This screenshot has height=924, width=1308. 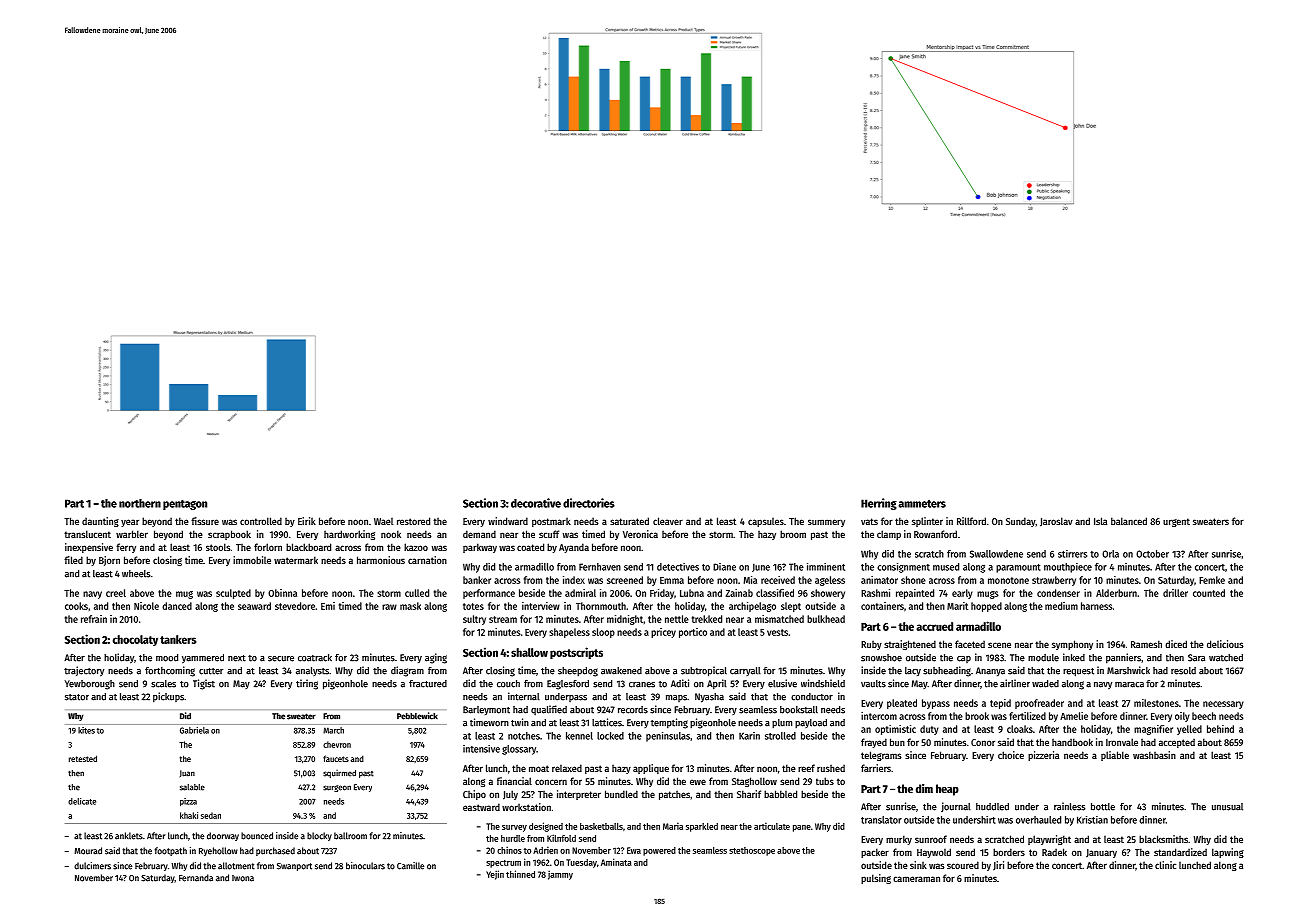 What do you see at coordinates (140, 503) in the screenshot?
I see `northern` at bounding box center [140, 503].
